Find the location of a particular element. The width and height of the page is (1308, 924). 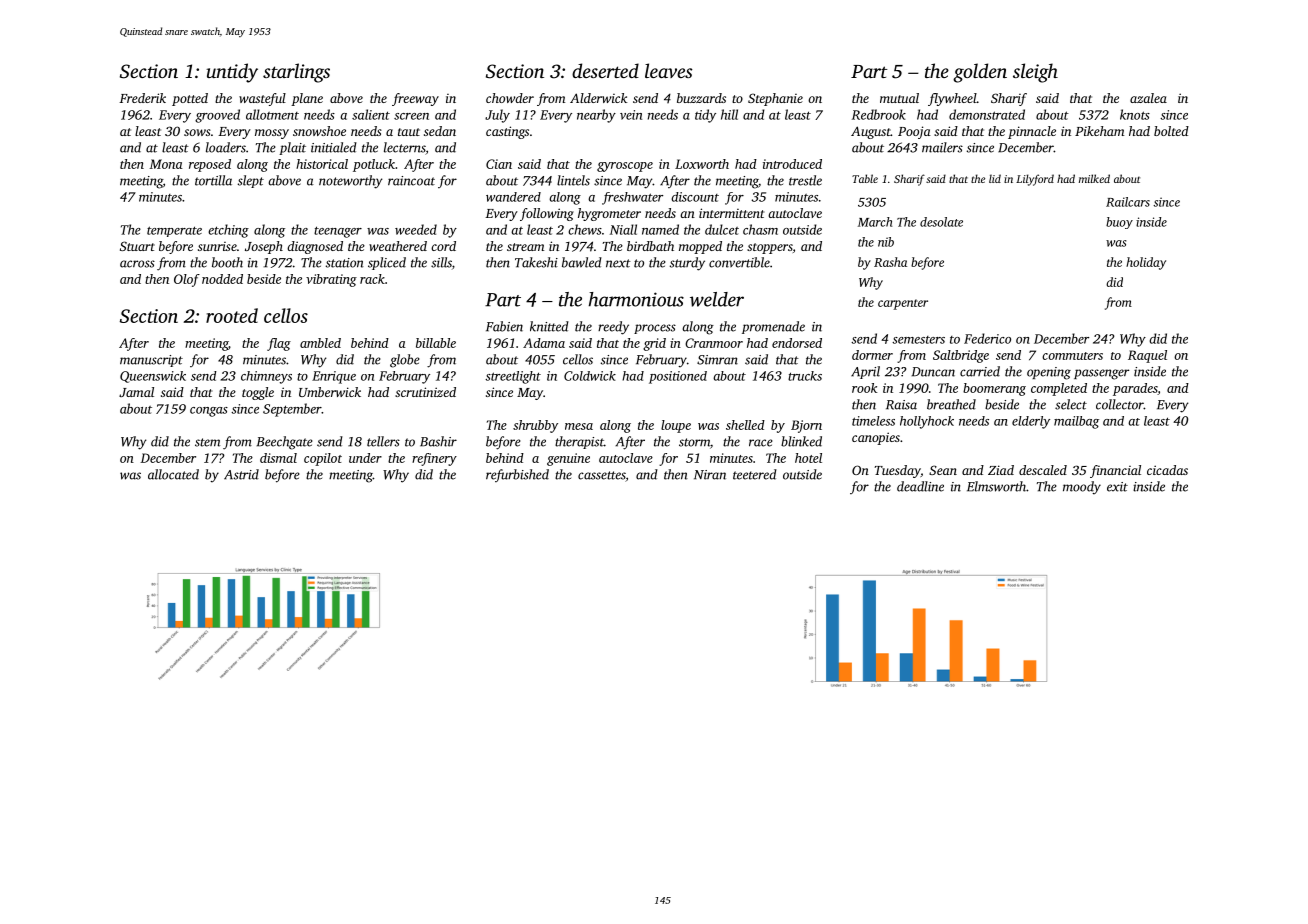

Bashir is located at coordinates (438, 441).
